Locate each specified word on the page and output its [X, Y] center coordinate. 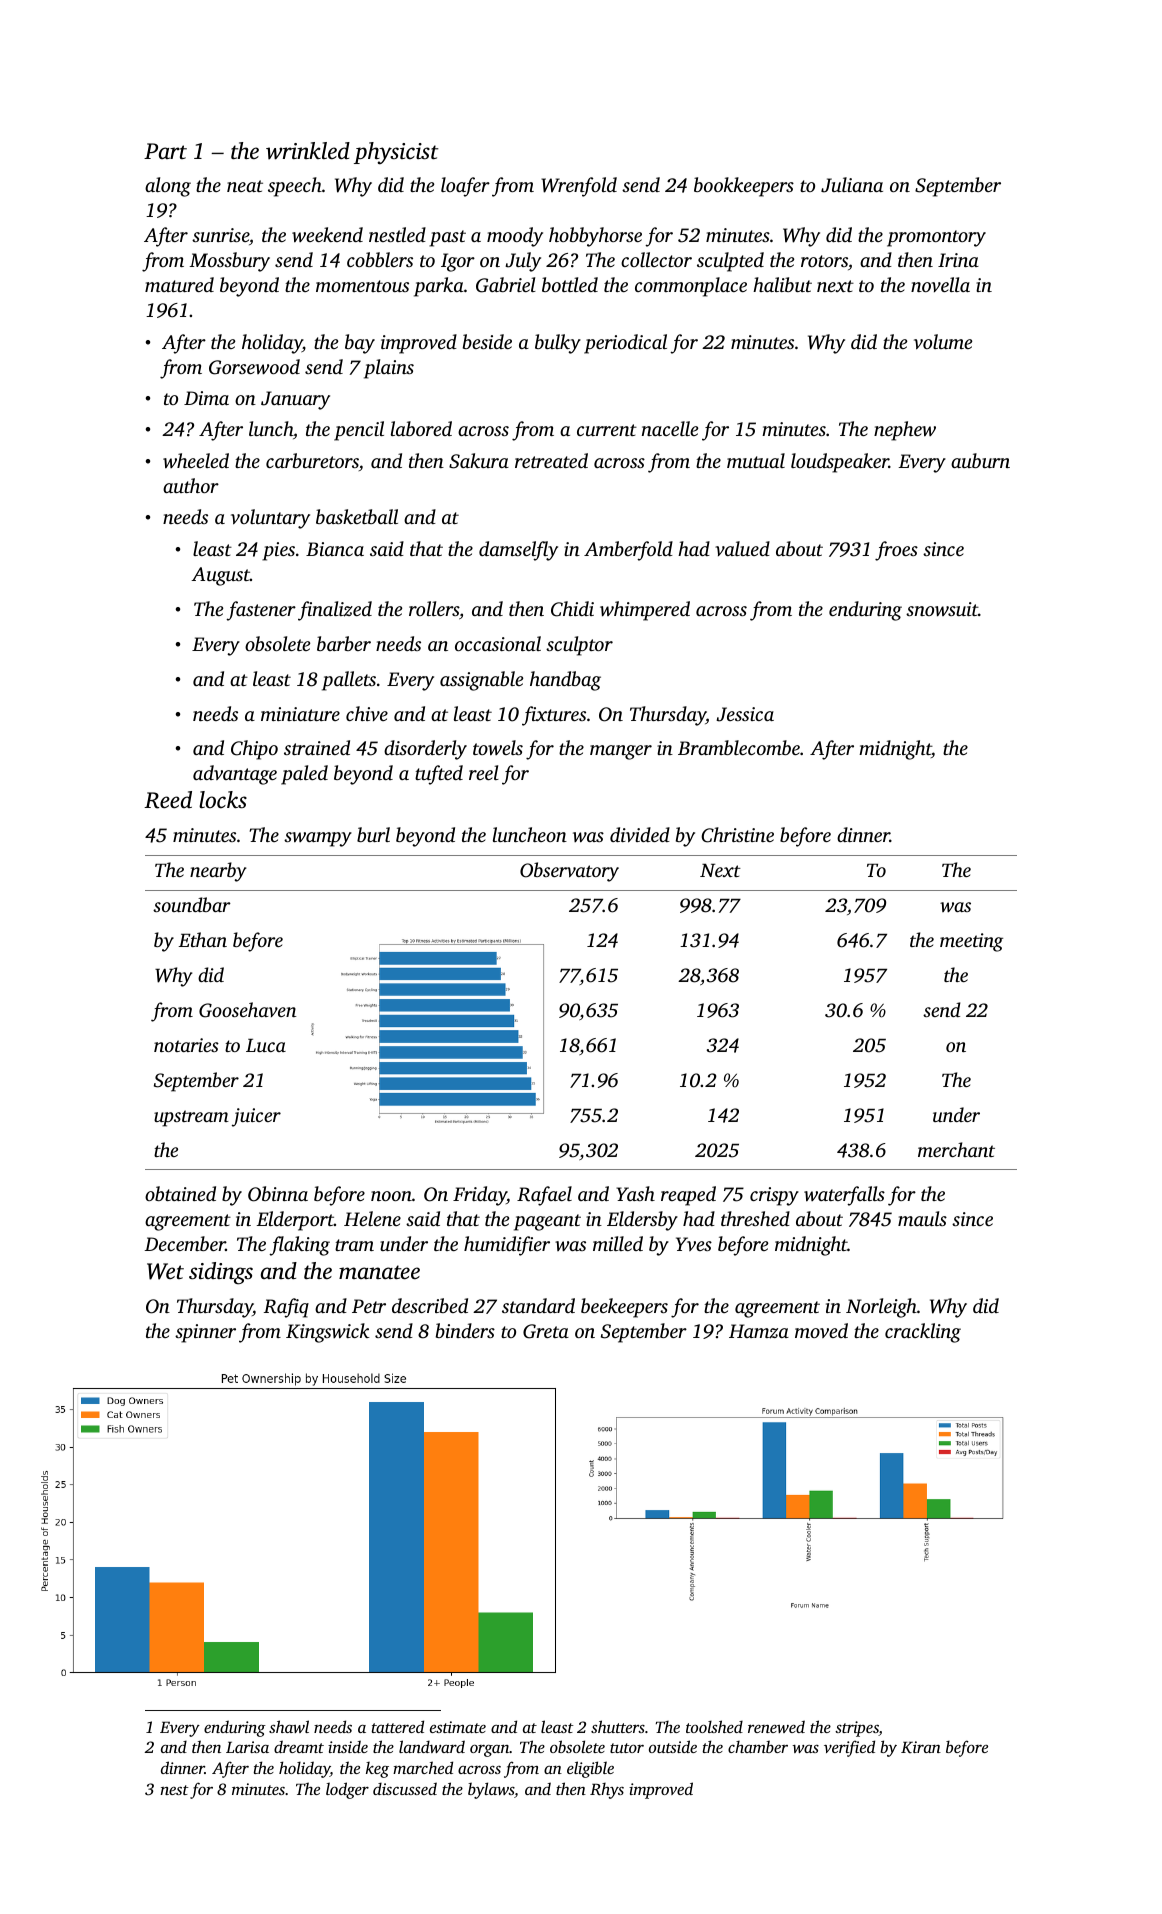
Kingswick [328, 1333]
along [168, 187]
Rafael [544, 1196]
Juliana [852, 185]
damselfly [518, 551]
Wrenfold [579, 187]
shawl [289, 1726]
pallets [349, 681]
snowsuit [942, 609]
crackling [923, 1333]
